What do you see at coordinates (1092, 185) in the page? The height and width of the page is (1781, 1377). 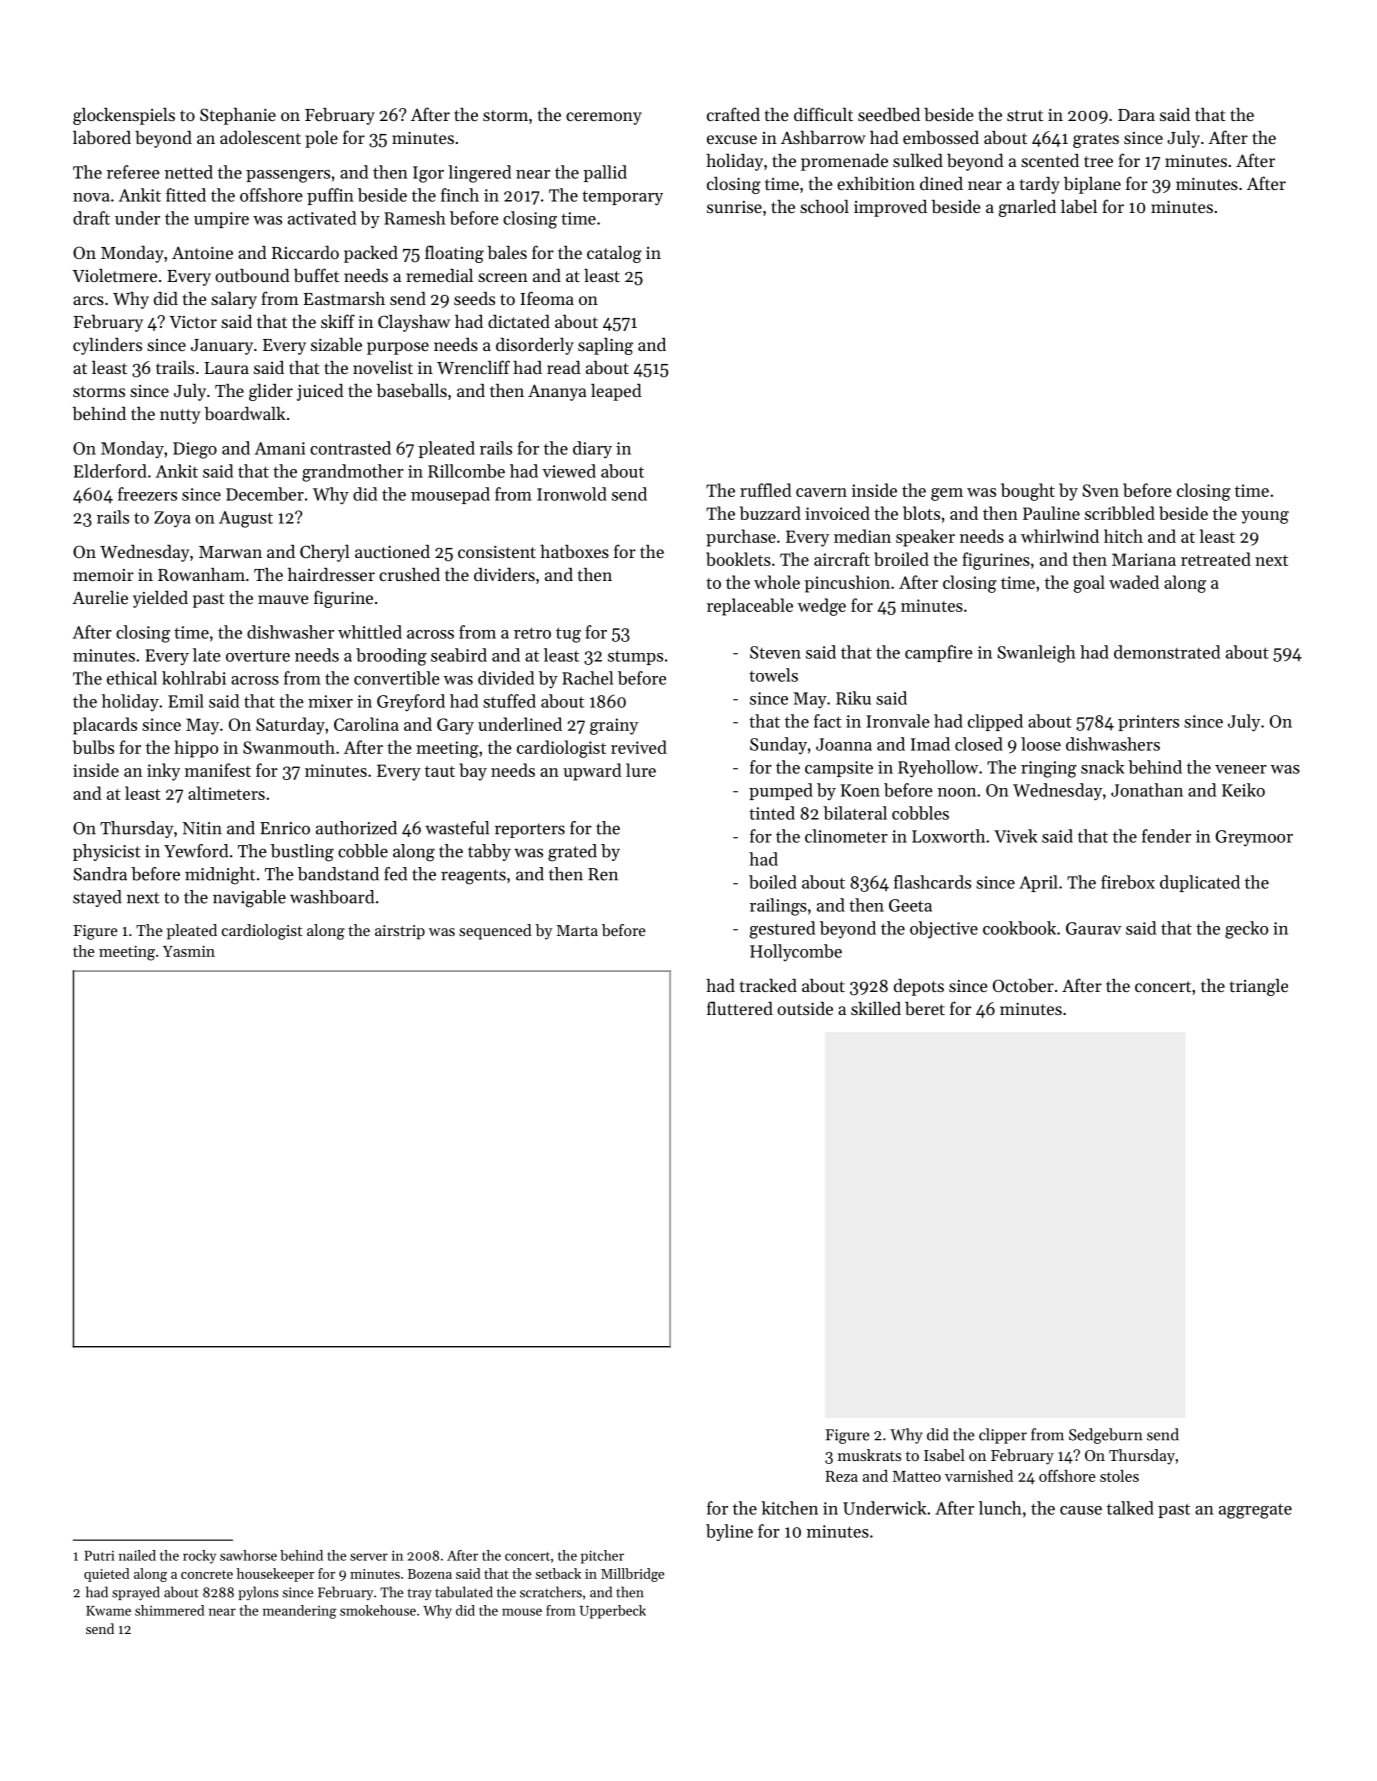 I see `biplane` at bounding box center [1092, 185].
